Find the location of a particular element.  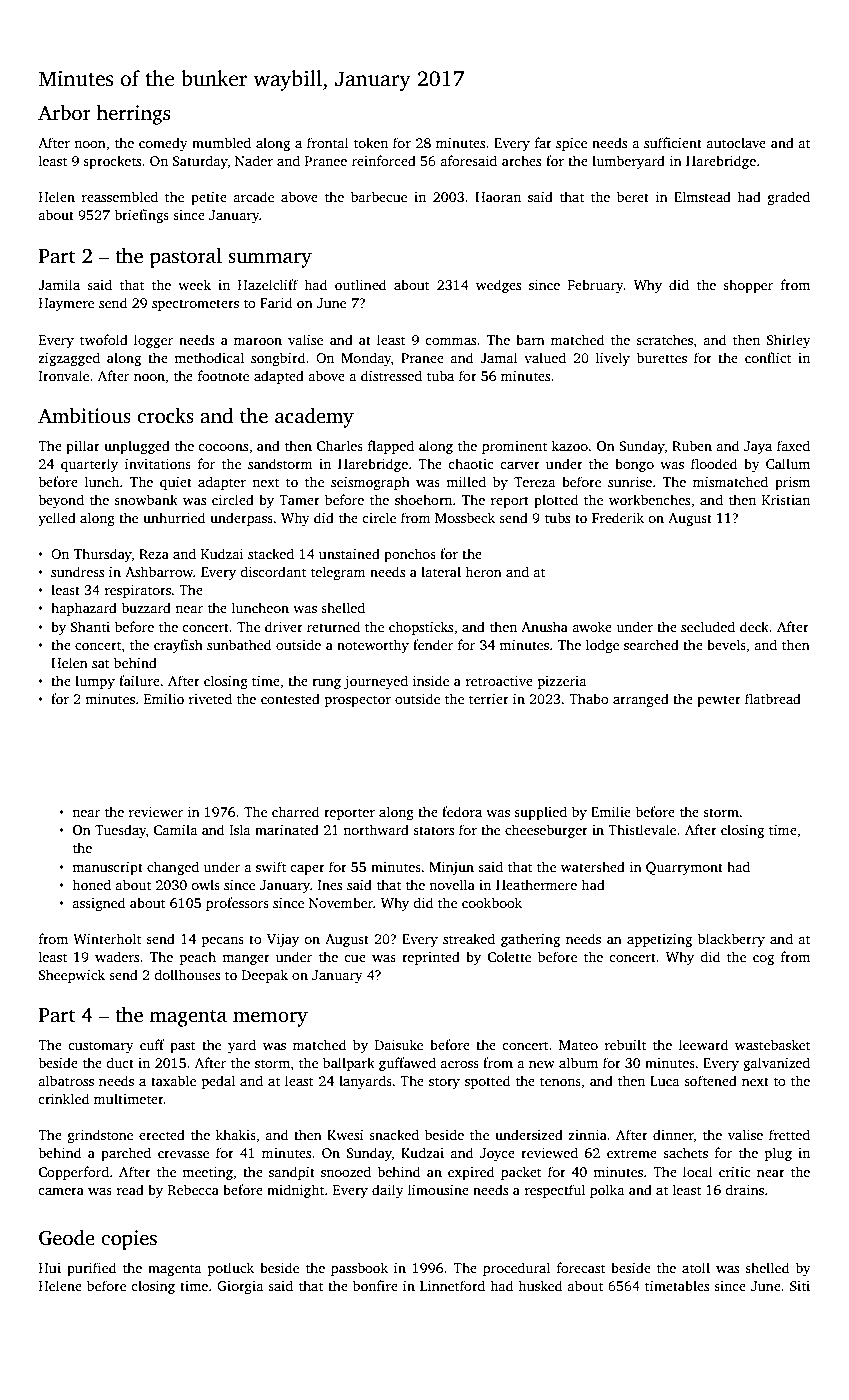

supplied is located at coordinates (540, 813).
